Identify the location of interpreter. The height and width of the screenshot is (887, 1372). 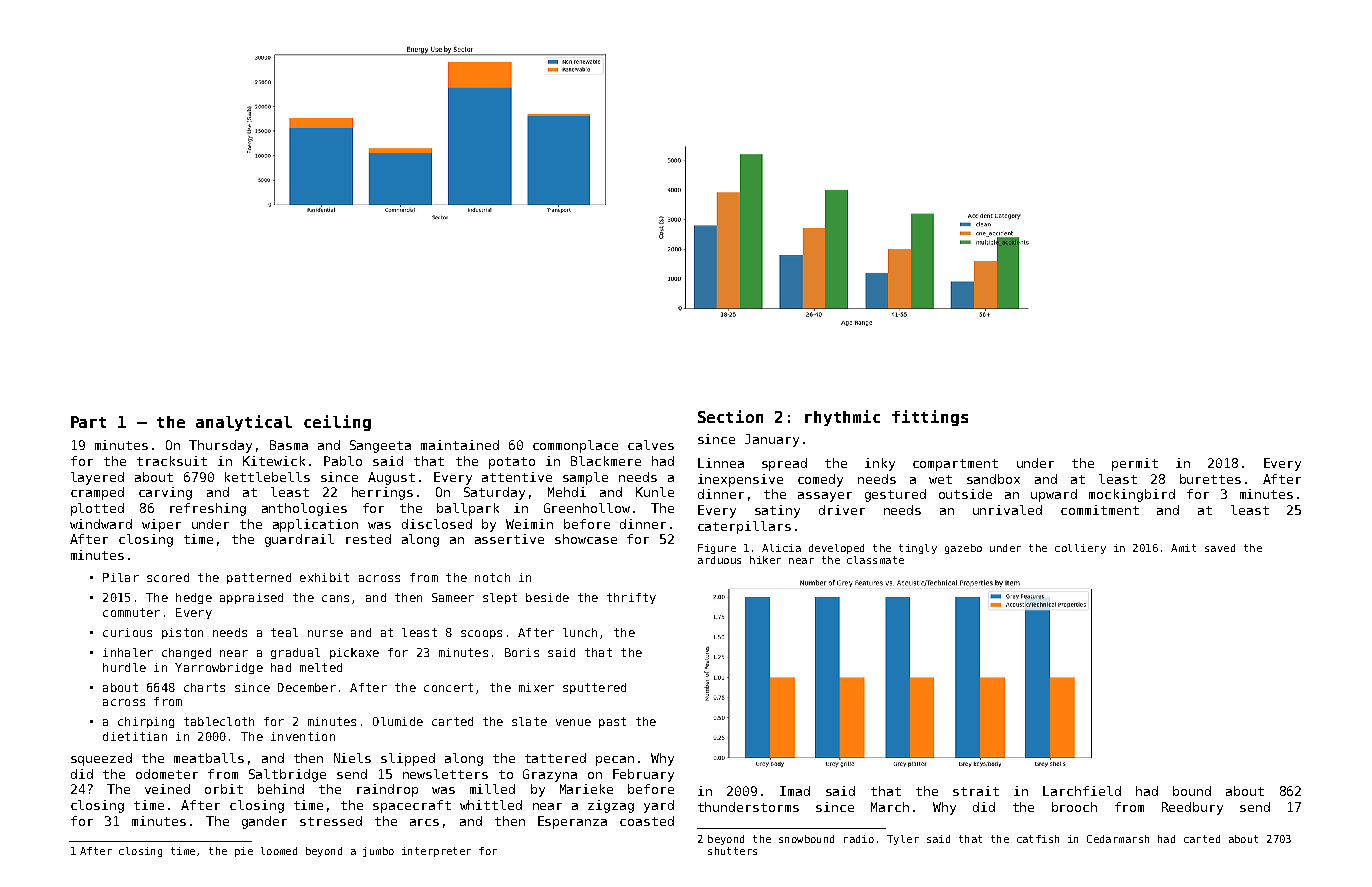
(436, 852).
